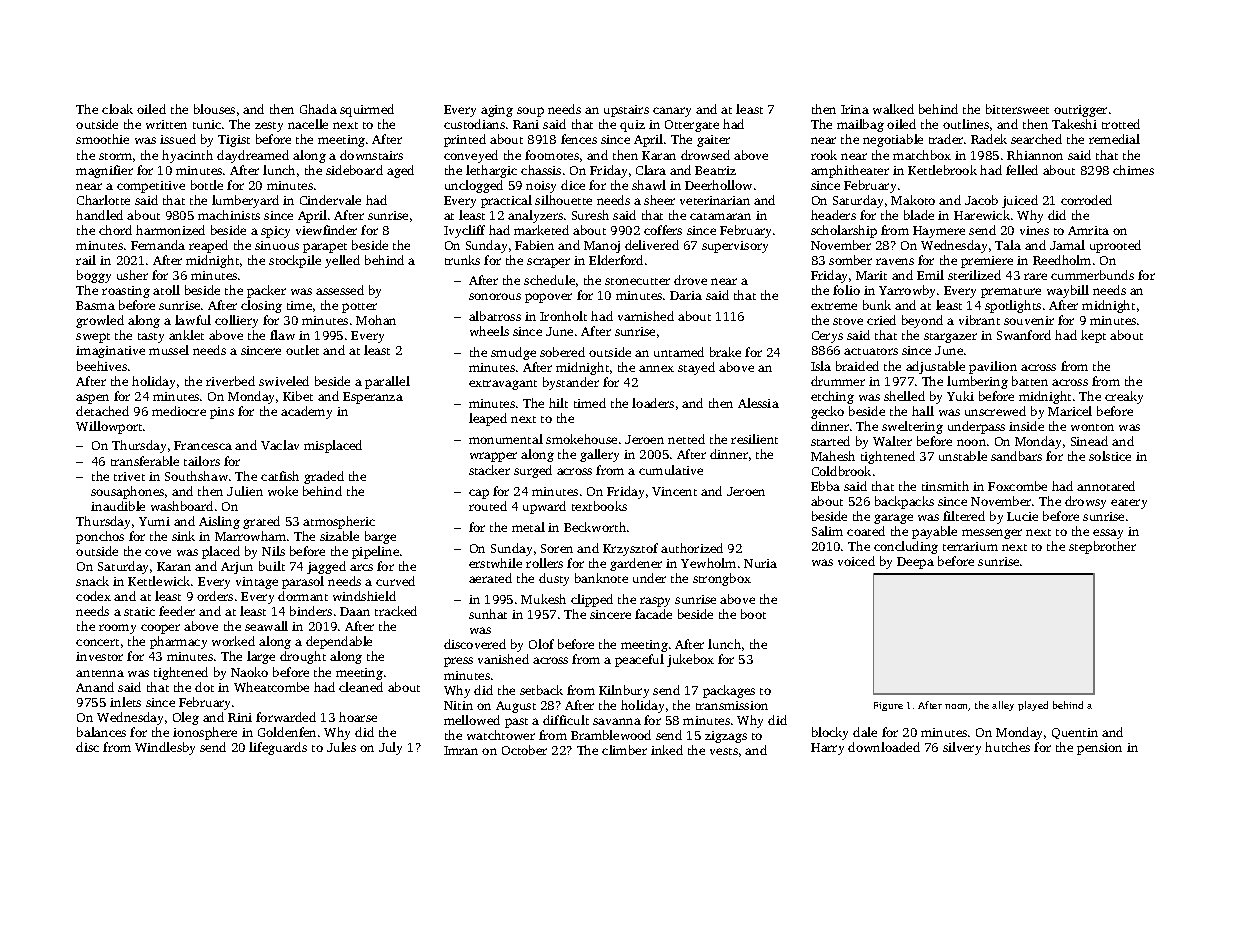  What do you see at coordinates (1008, 245) in the image?
I see `Tala` at bounding box center [1008, 245].
